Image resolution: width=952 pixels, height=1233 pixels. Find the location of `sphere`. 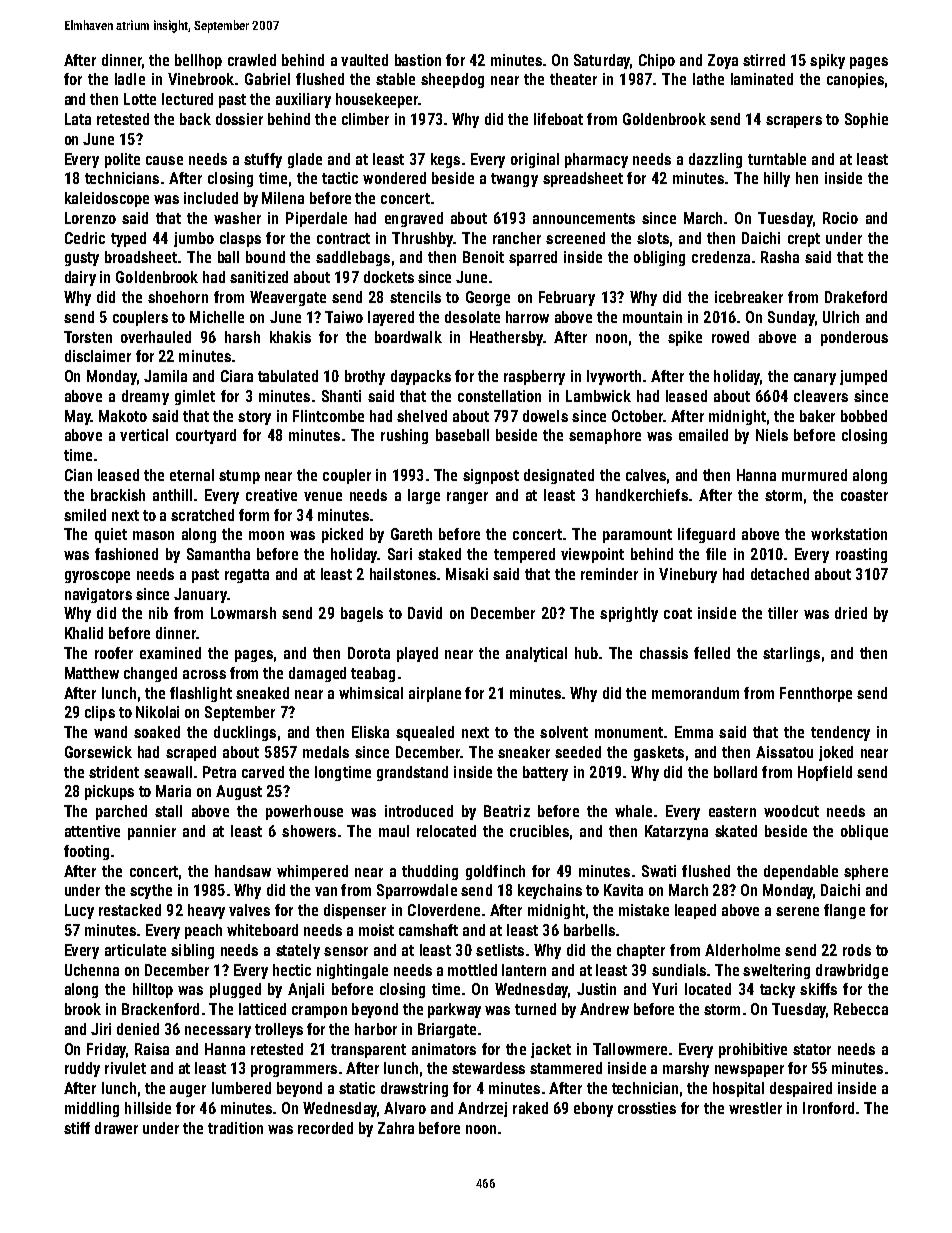

sphere is located at coordinates (866, 872).
